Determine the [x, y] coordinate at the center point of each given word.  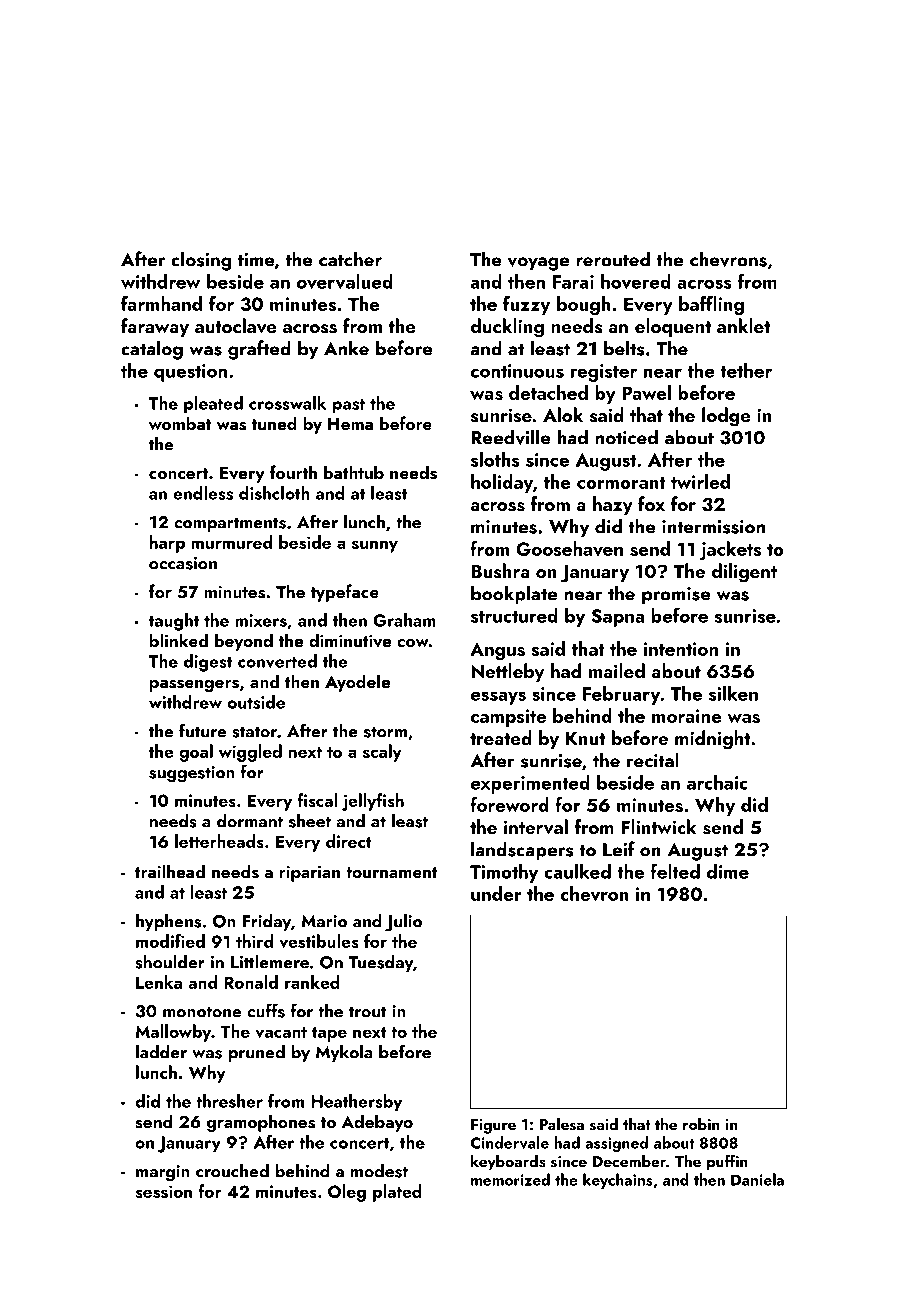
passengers [194, 686]
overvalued [345, 281]
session [163, 1191]
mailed [617, 670]
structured [514, 615]
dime [728, 871]
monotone [202, 1012]
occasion [183, 563]
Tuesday [381, 963]
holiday [502, 483]
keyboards [508, 1163]
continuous [517, 371]
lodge [726, 417]
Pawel [646, 392]
